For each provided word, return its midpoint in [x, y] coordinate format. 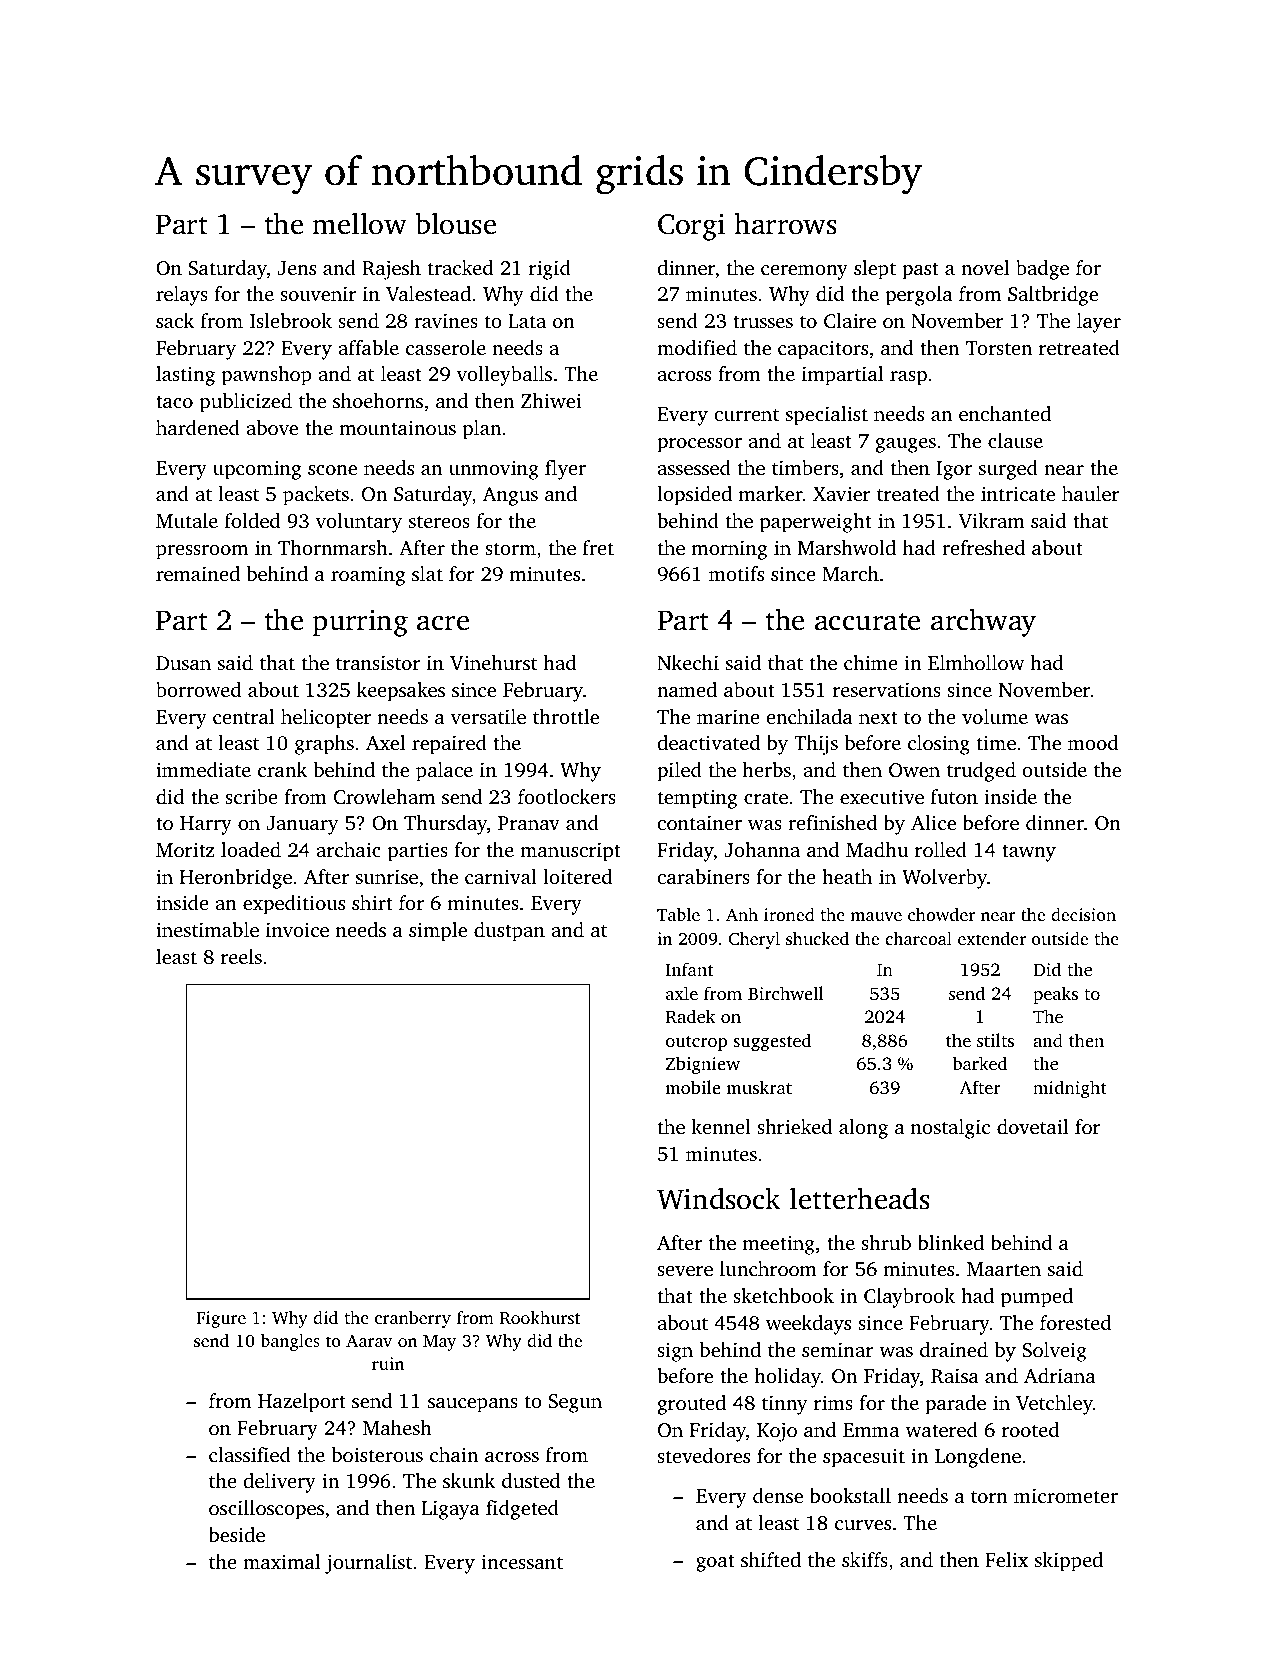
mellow [359, 223]
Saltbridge [1053, 296]
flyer [565, 470]
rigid [550, 270]
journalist [368, 1564]
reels [241, 956]
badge [1042, 270]
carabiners [703, 876]
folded [252, 520]
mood [1093, 742]
